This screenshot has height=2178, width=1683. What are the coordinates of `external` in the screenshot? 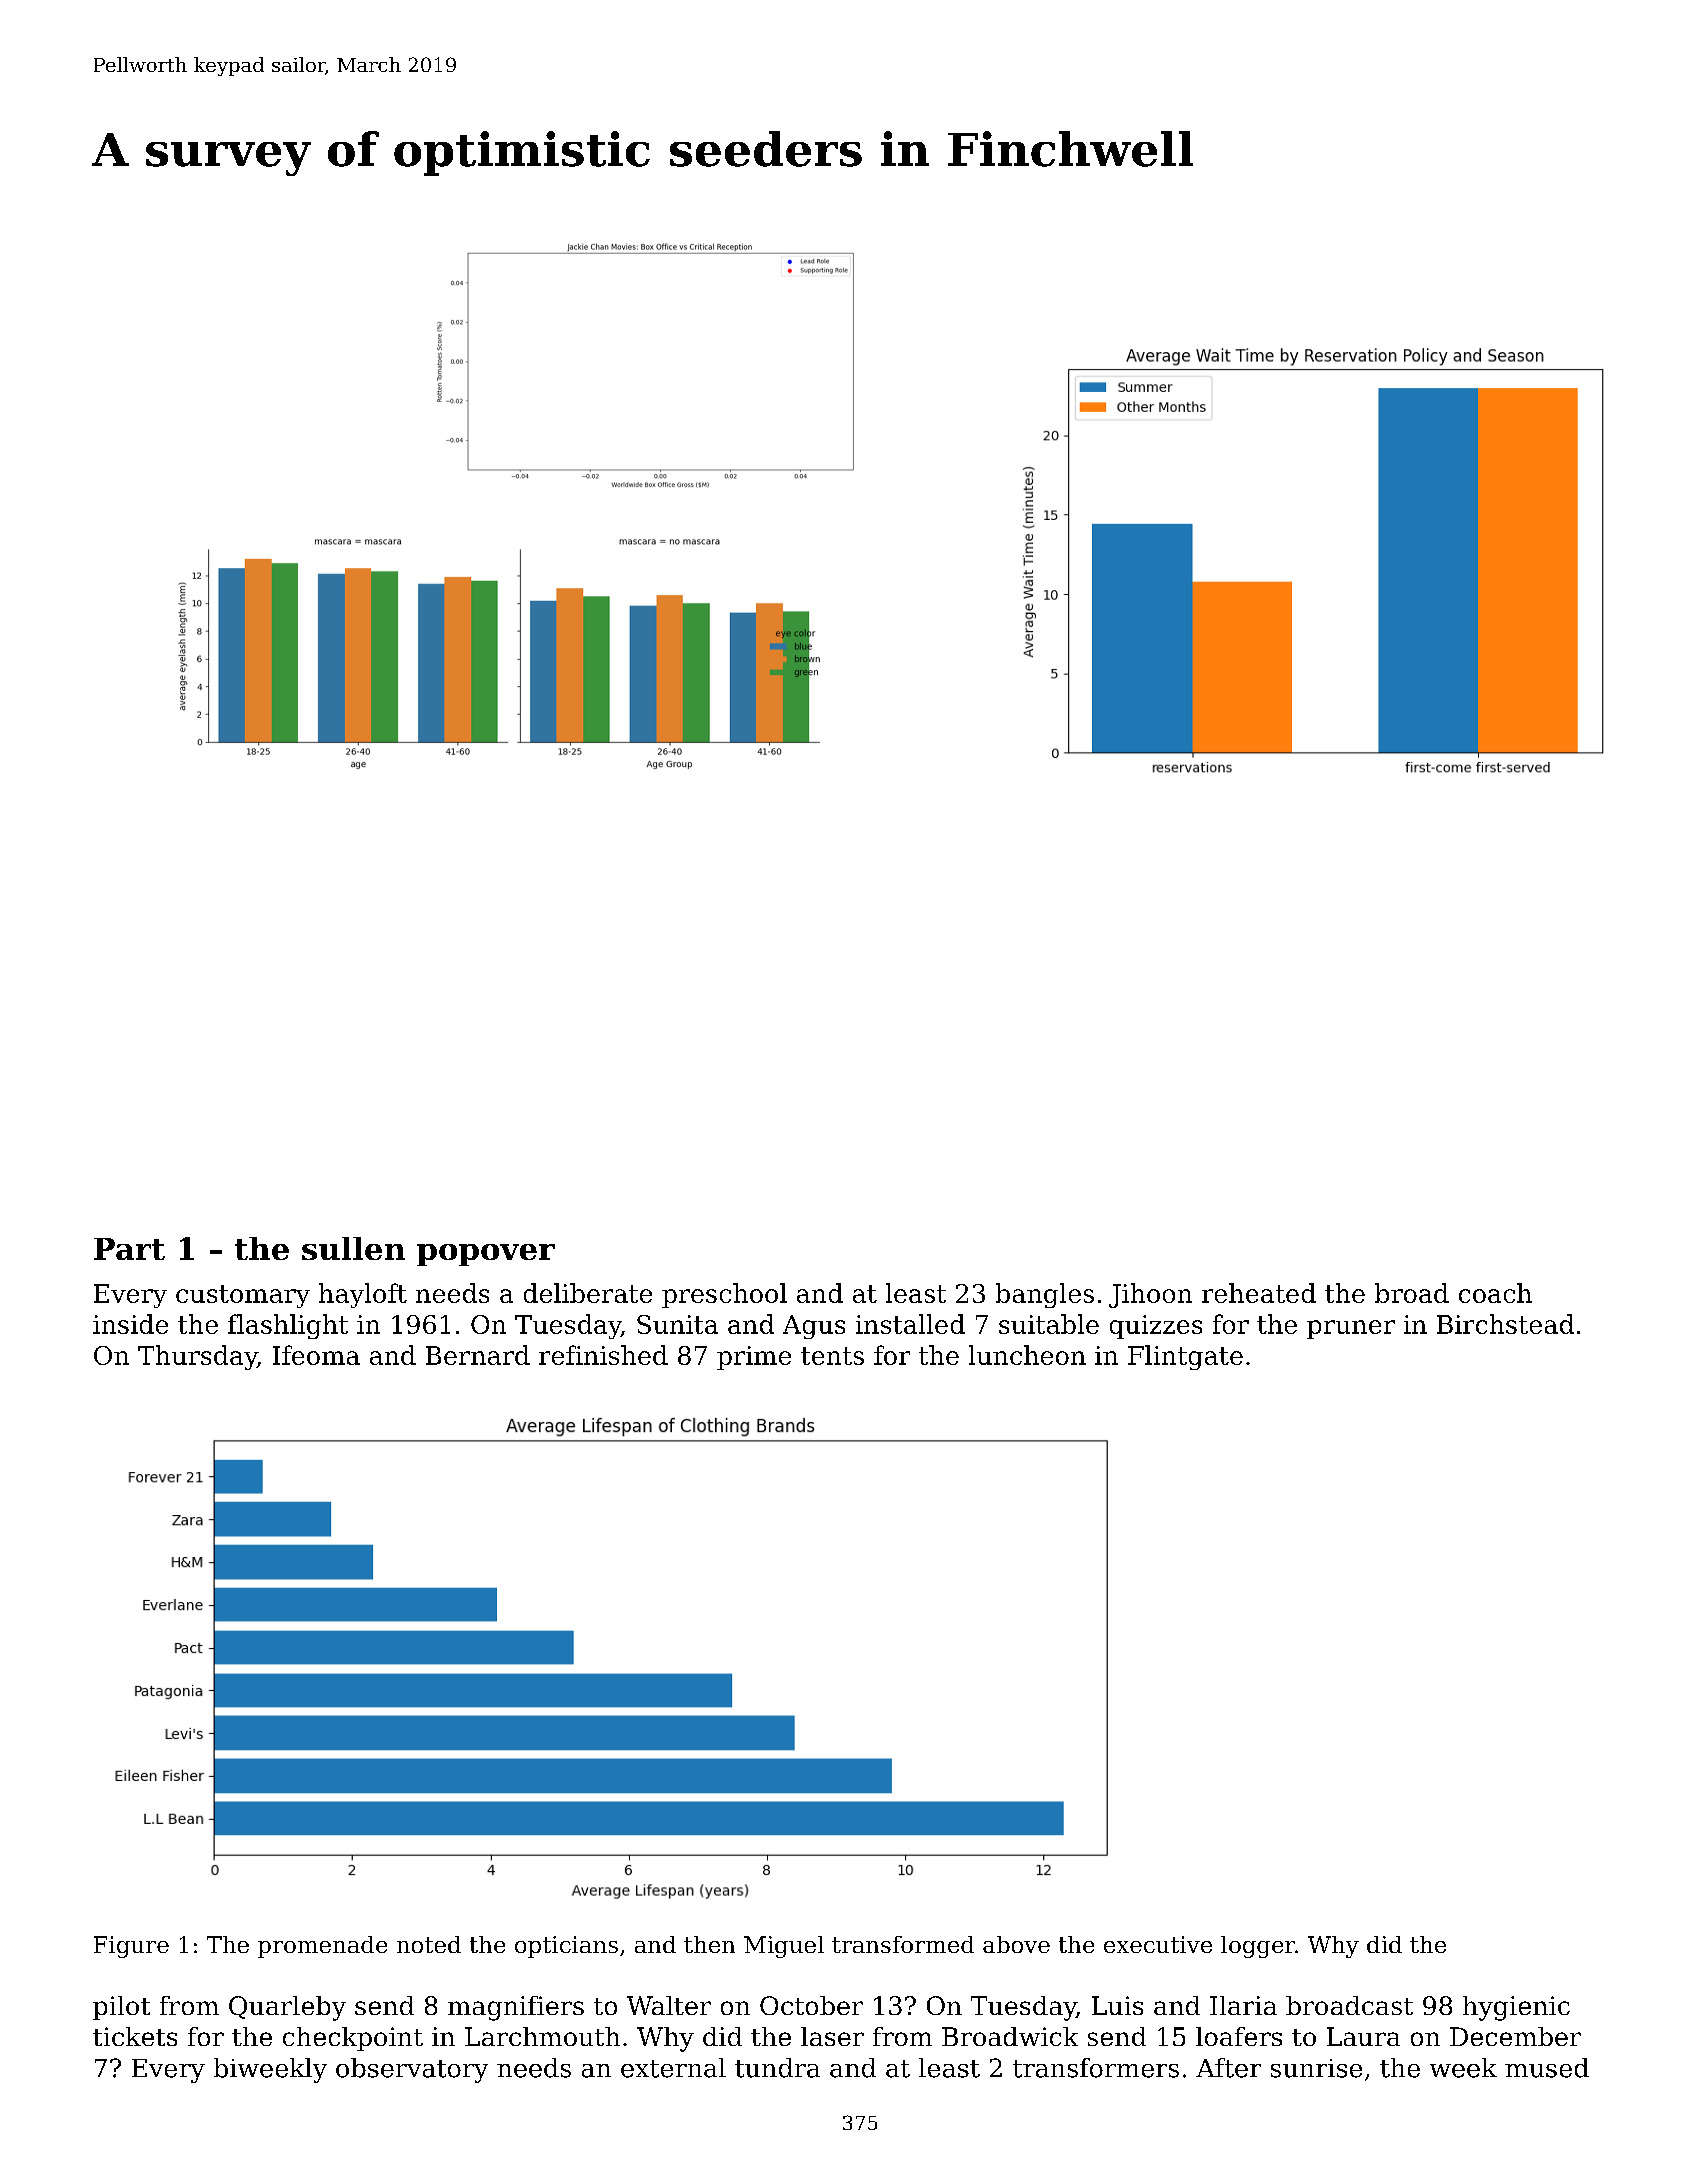 It's located at (673, 2068).
